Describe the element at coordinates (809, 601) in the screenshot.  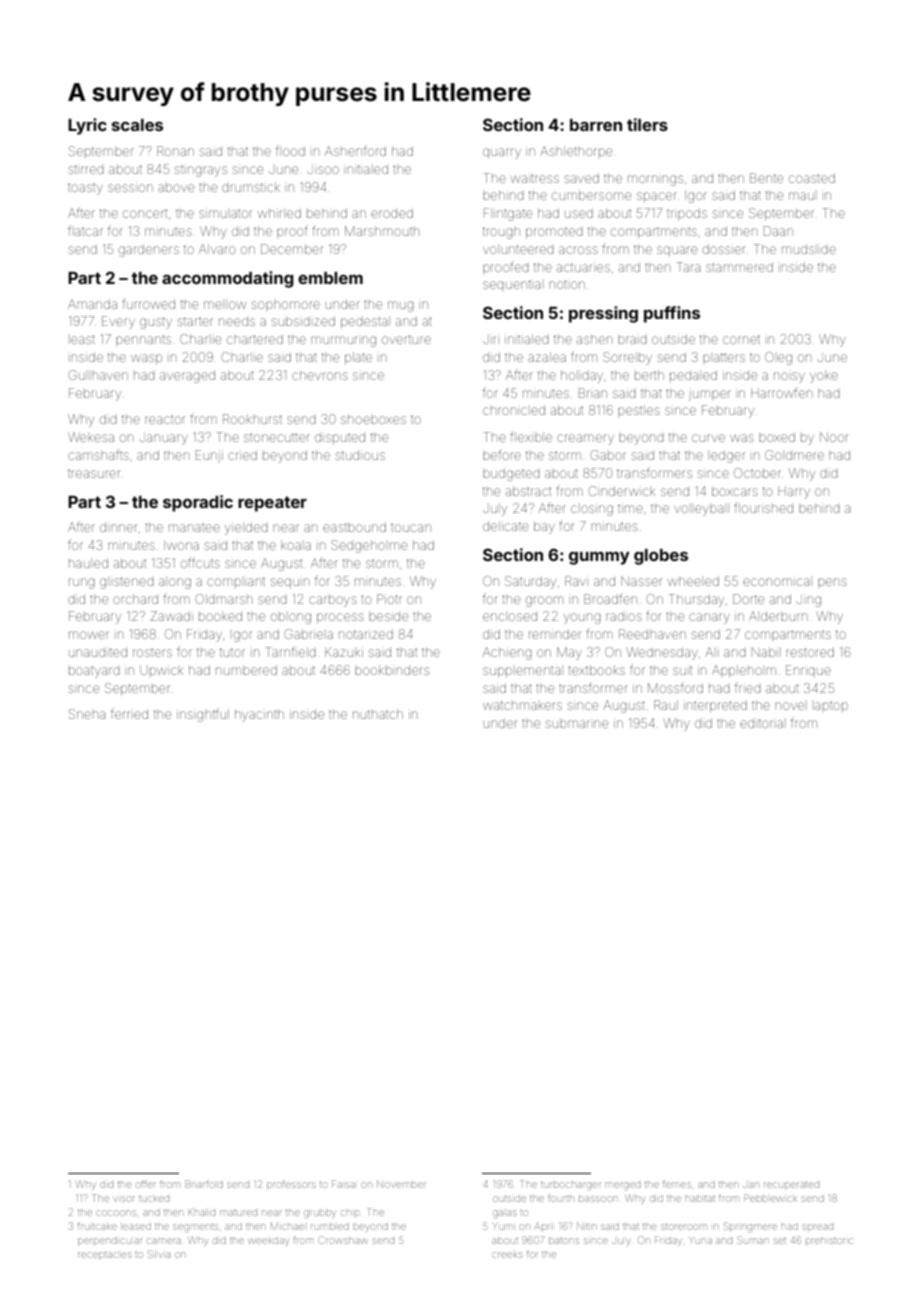
I see `Jing` at that location.
